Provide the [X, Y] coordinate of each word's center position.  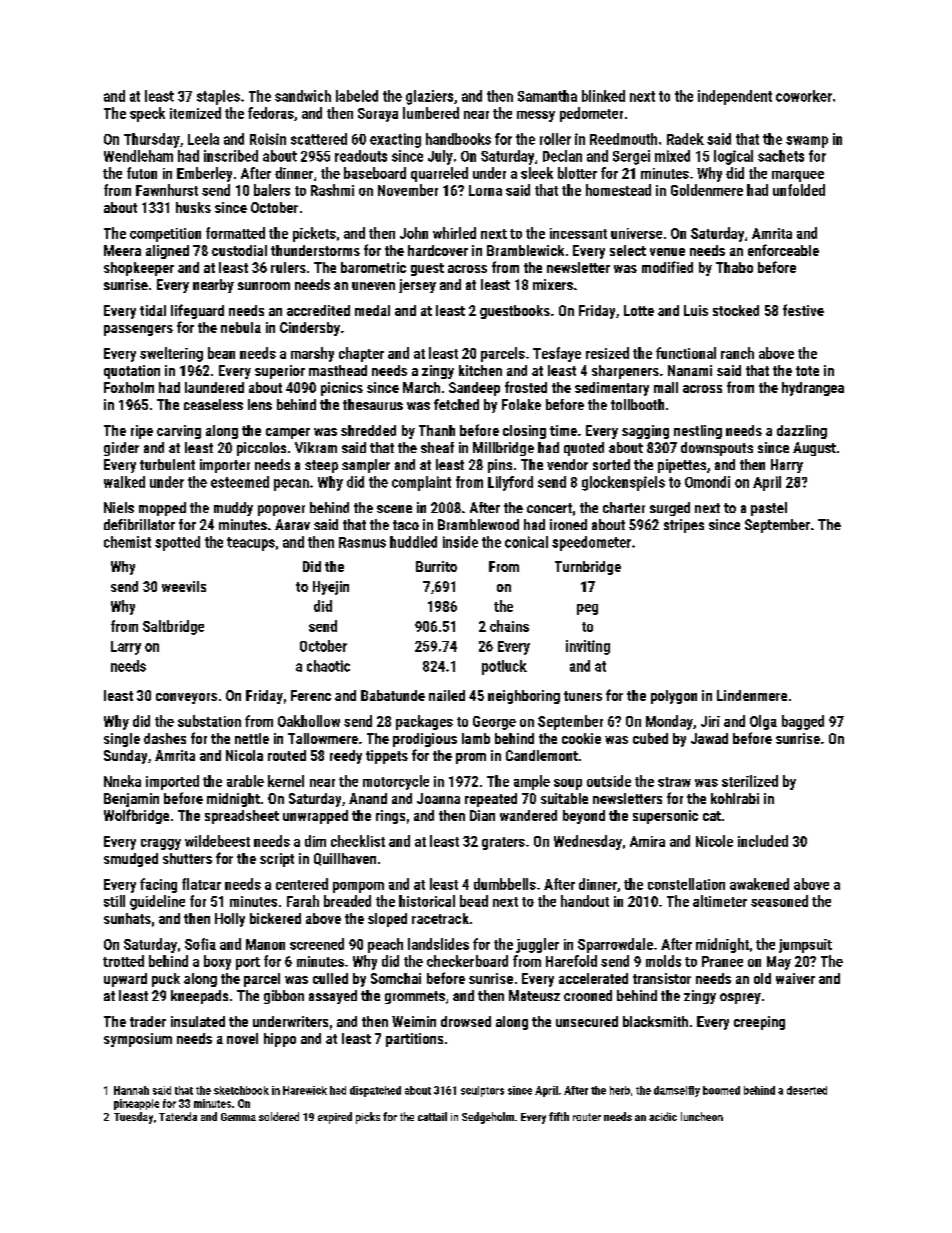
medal [372, 310]
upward [125, 980]
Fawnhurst [167, 190]
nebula [241, 327]
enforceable [783, 250]
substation [209, 721]
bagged [803, 722]
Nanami [690, 370]
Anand [368, 798]
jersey [417, 286]
